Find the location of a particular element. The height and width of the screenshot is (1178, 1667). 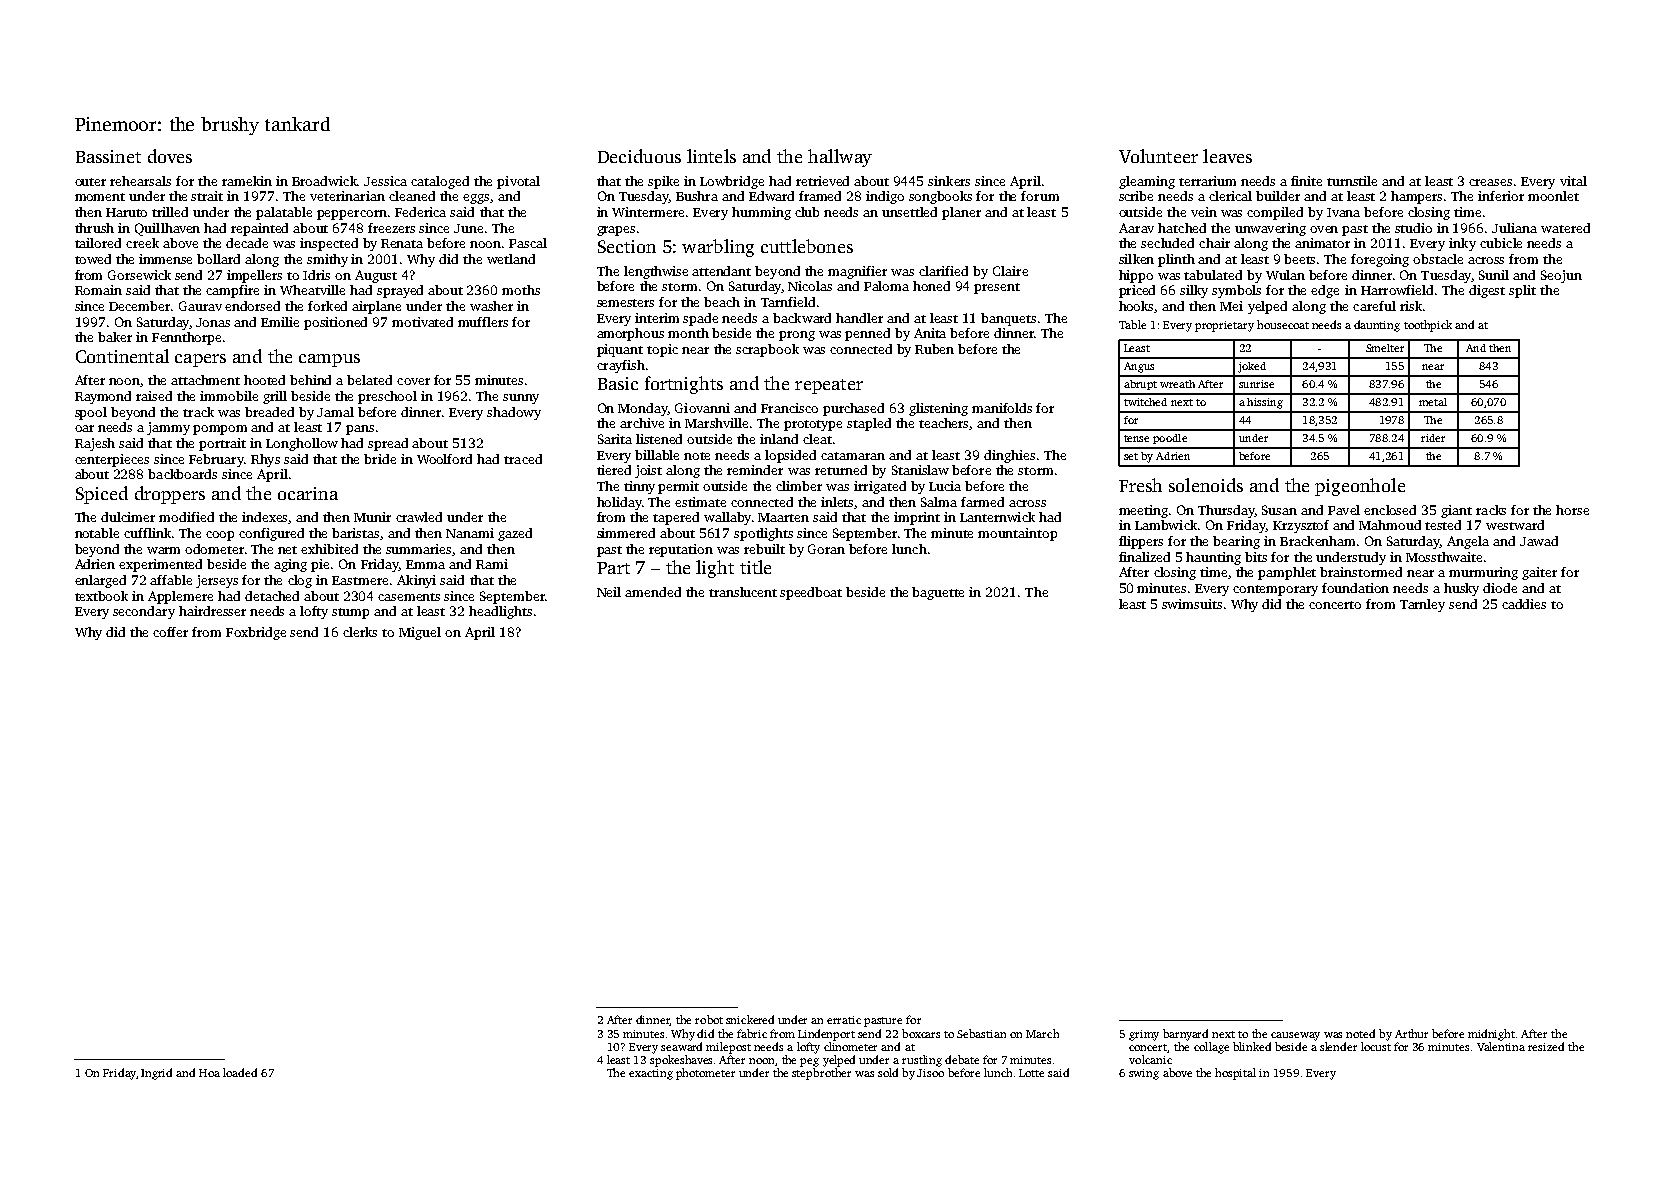

leaves is located at coordinates (1227, 156).
